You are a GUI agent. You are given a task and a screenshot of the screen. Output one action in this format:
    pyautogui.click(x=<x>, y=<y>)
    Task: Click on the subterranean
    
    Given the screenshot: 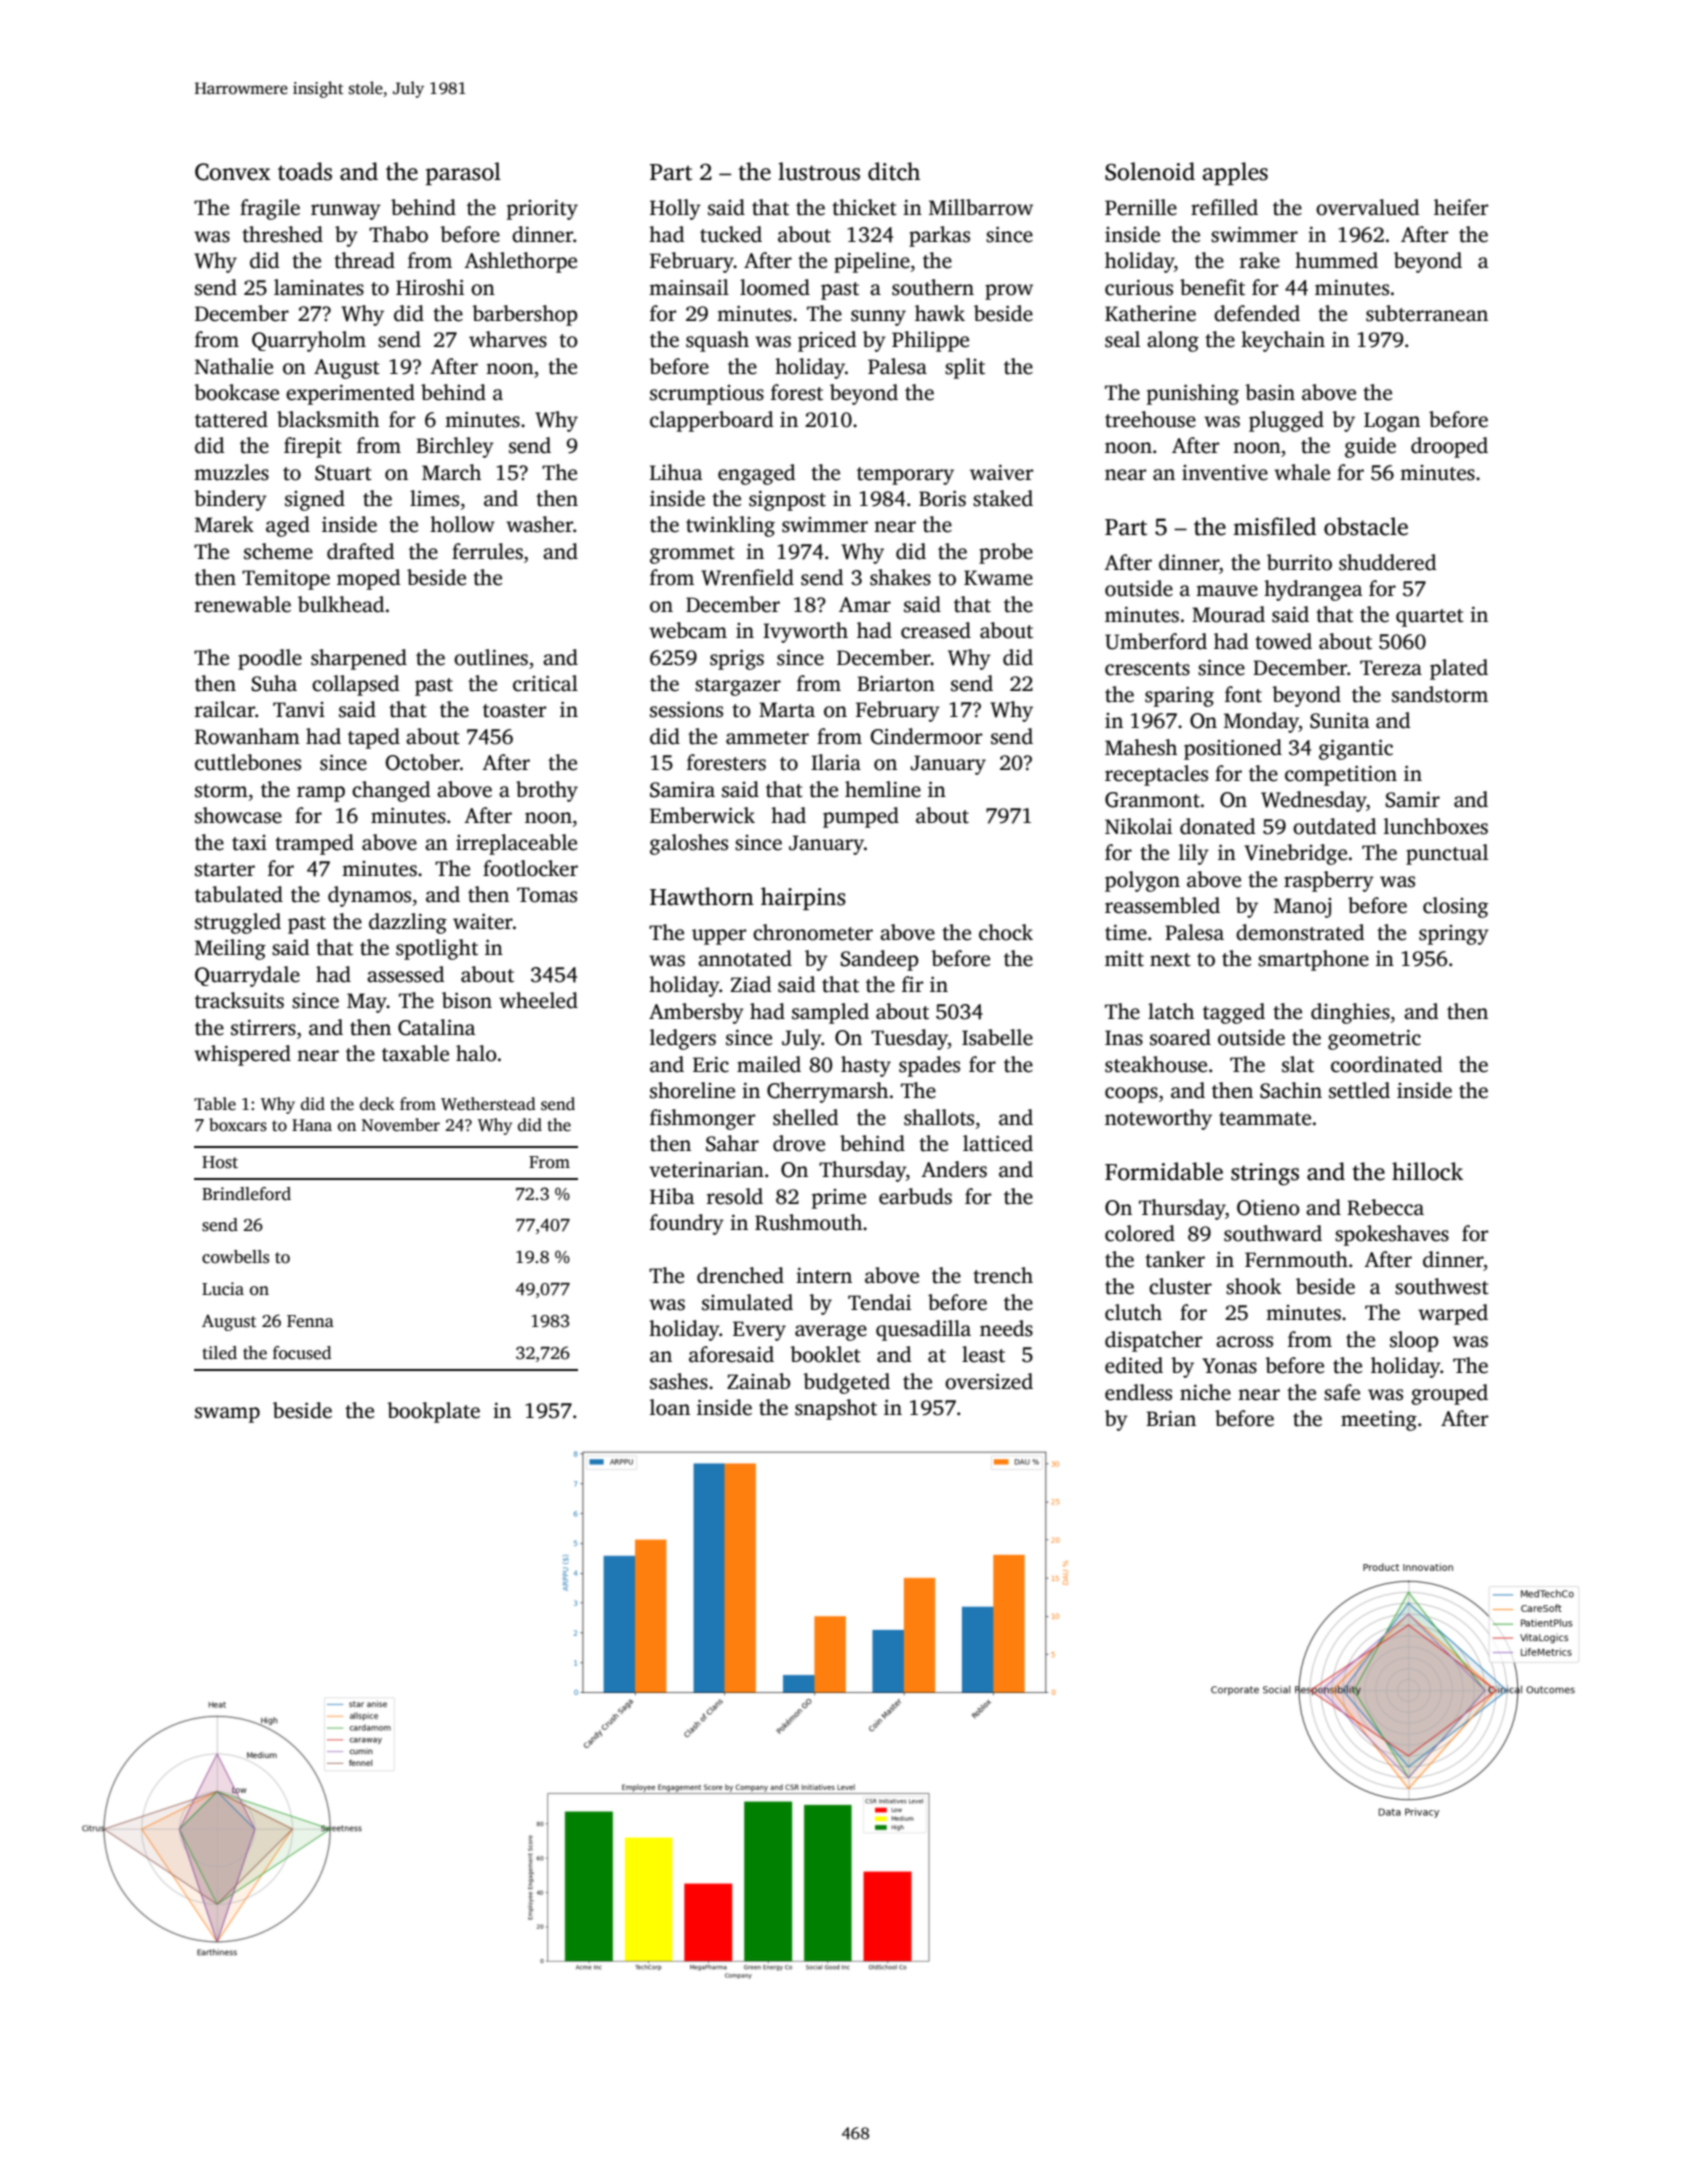 What is the action you would take?
    pyautogui.click(x=1427, y=313)
